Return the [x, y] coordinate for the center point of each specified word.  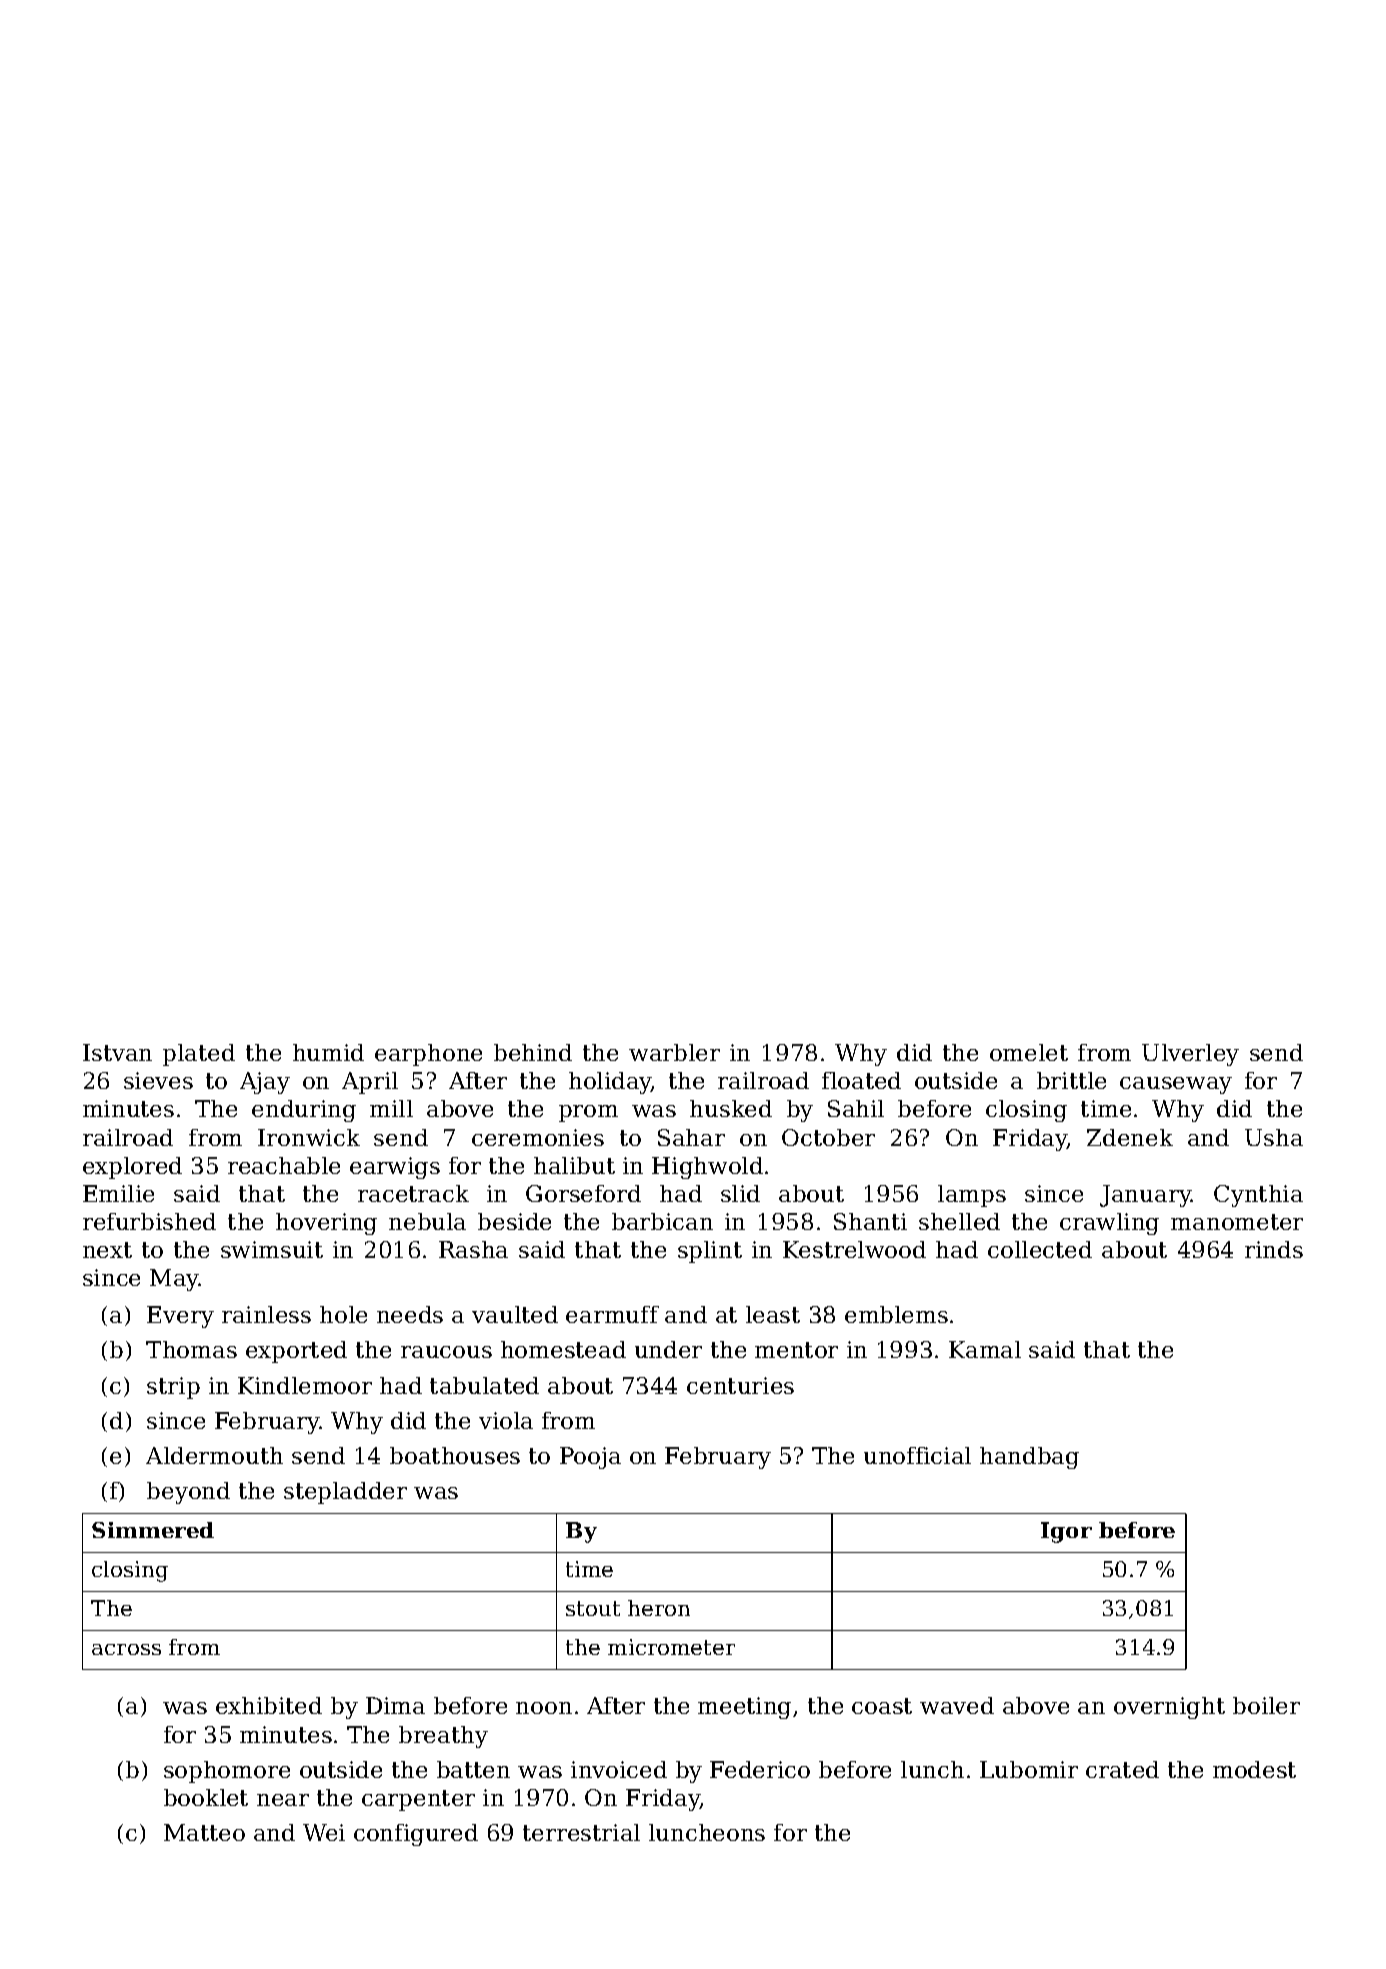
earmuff [612, 1314]
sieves [158, 1080]
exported [296, 1352]
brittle [1071, 1080]
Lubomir [1029, 1769]
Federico [760, 1769]
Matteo [204, 1832]
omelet [1029, 1052]
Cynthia [1258, 1196]
